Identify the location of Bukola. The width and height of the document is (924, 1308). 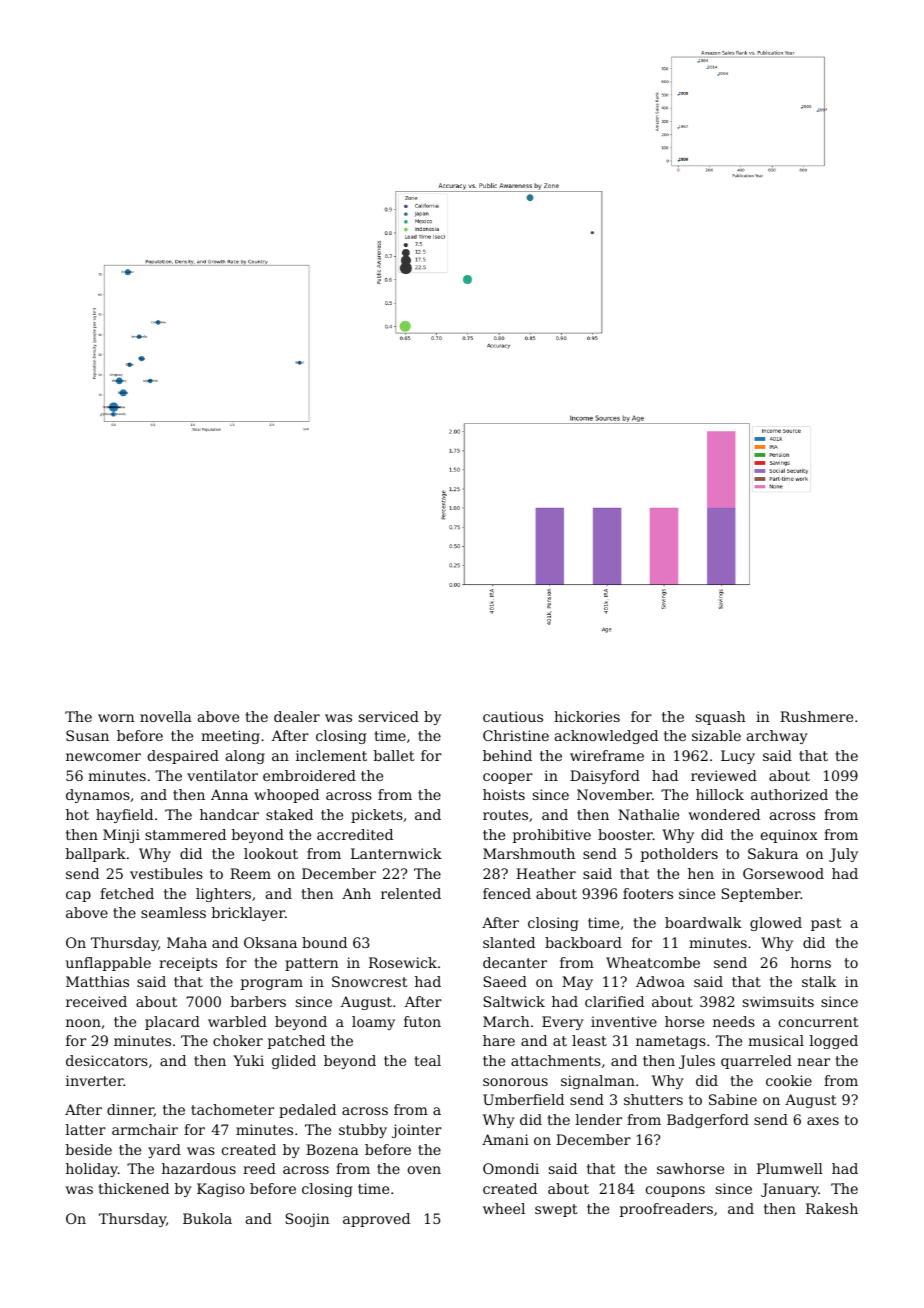
(207, 1218).
